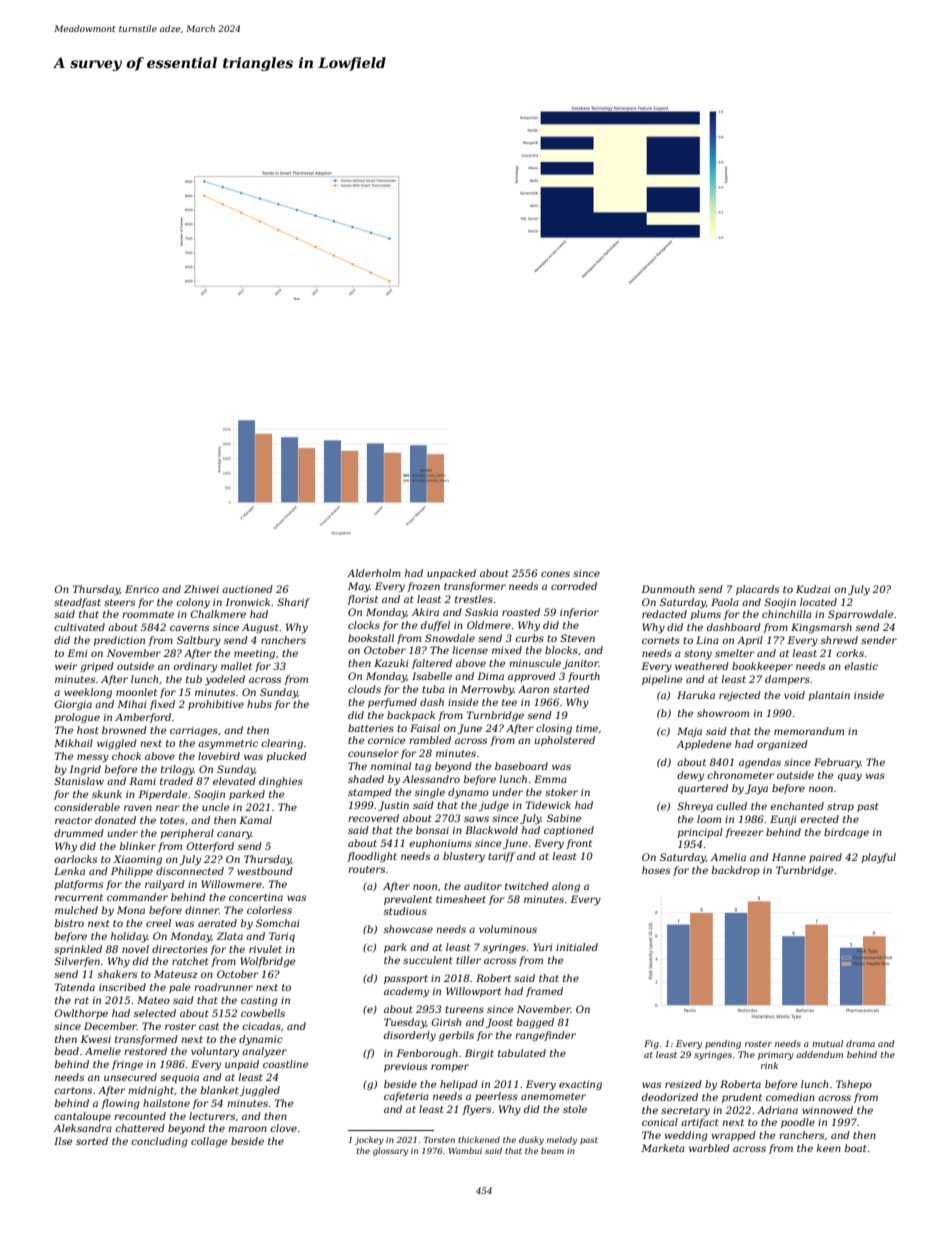  I want to click on pending, so click(723, 1044).
